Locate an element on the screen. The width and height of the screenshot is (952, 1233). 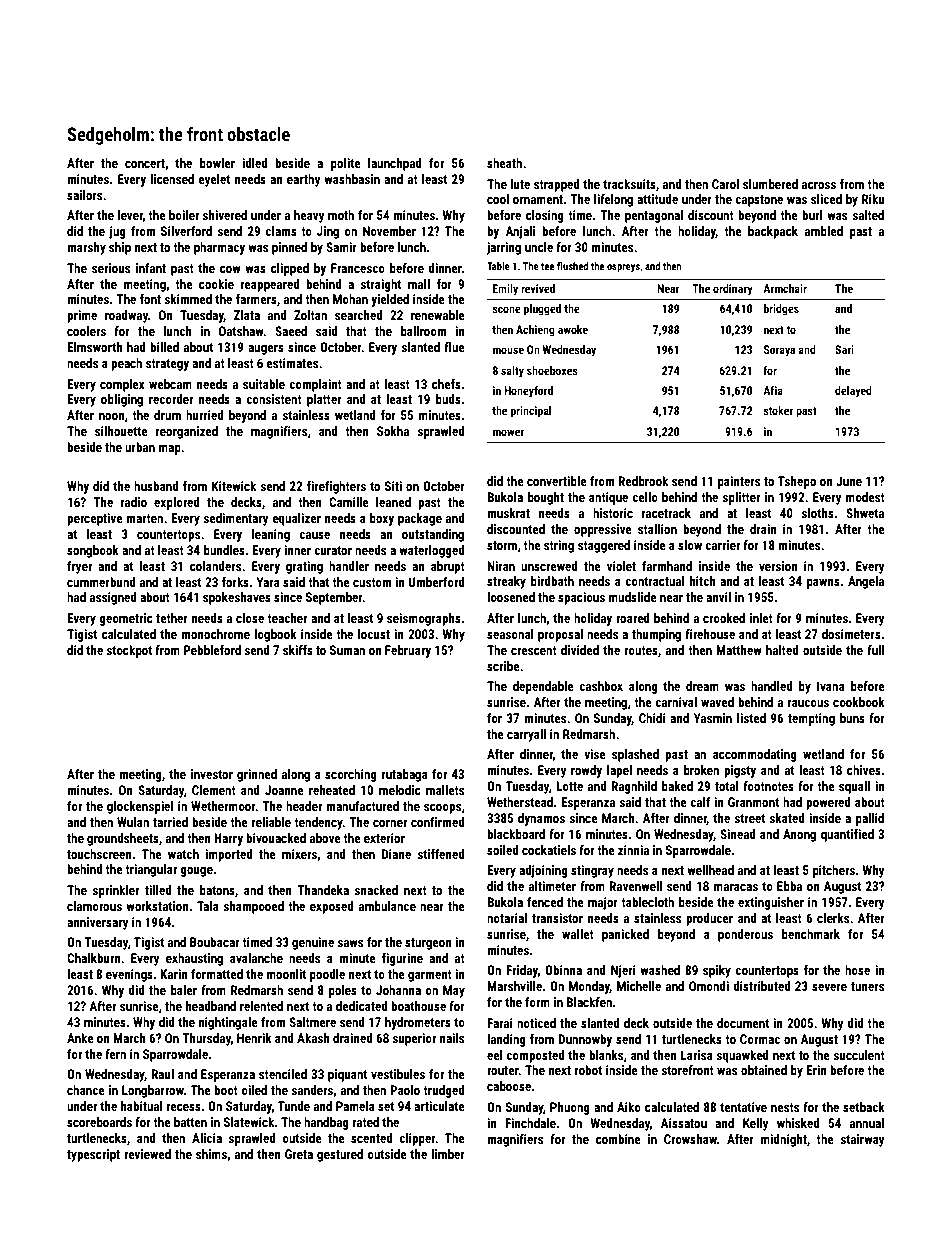
stenciled is located at coordinates (283, 1074).
